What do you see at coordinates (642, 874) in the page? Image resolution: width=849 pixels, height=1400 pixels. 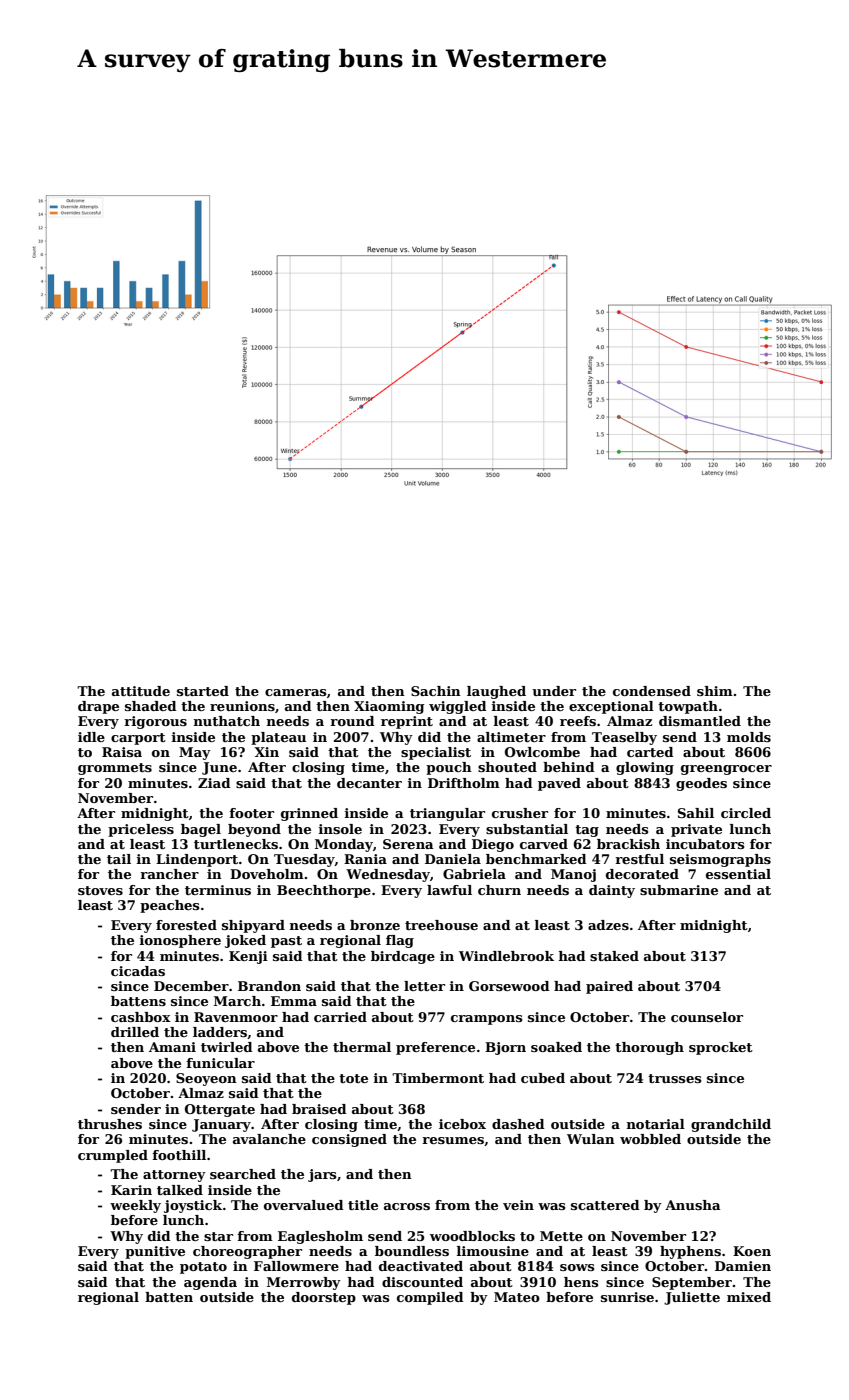 I see `decorated` at bounding box center [642, 874].
